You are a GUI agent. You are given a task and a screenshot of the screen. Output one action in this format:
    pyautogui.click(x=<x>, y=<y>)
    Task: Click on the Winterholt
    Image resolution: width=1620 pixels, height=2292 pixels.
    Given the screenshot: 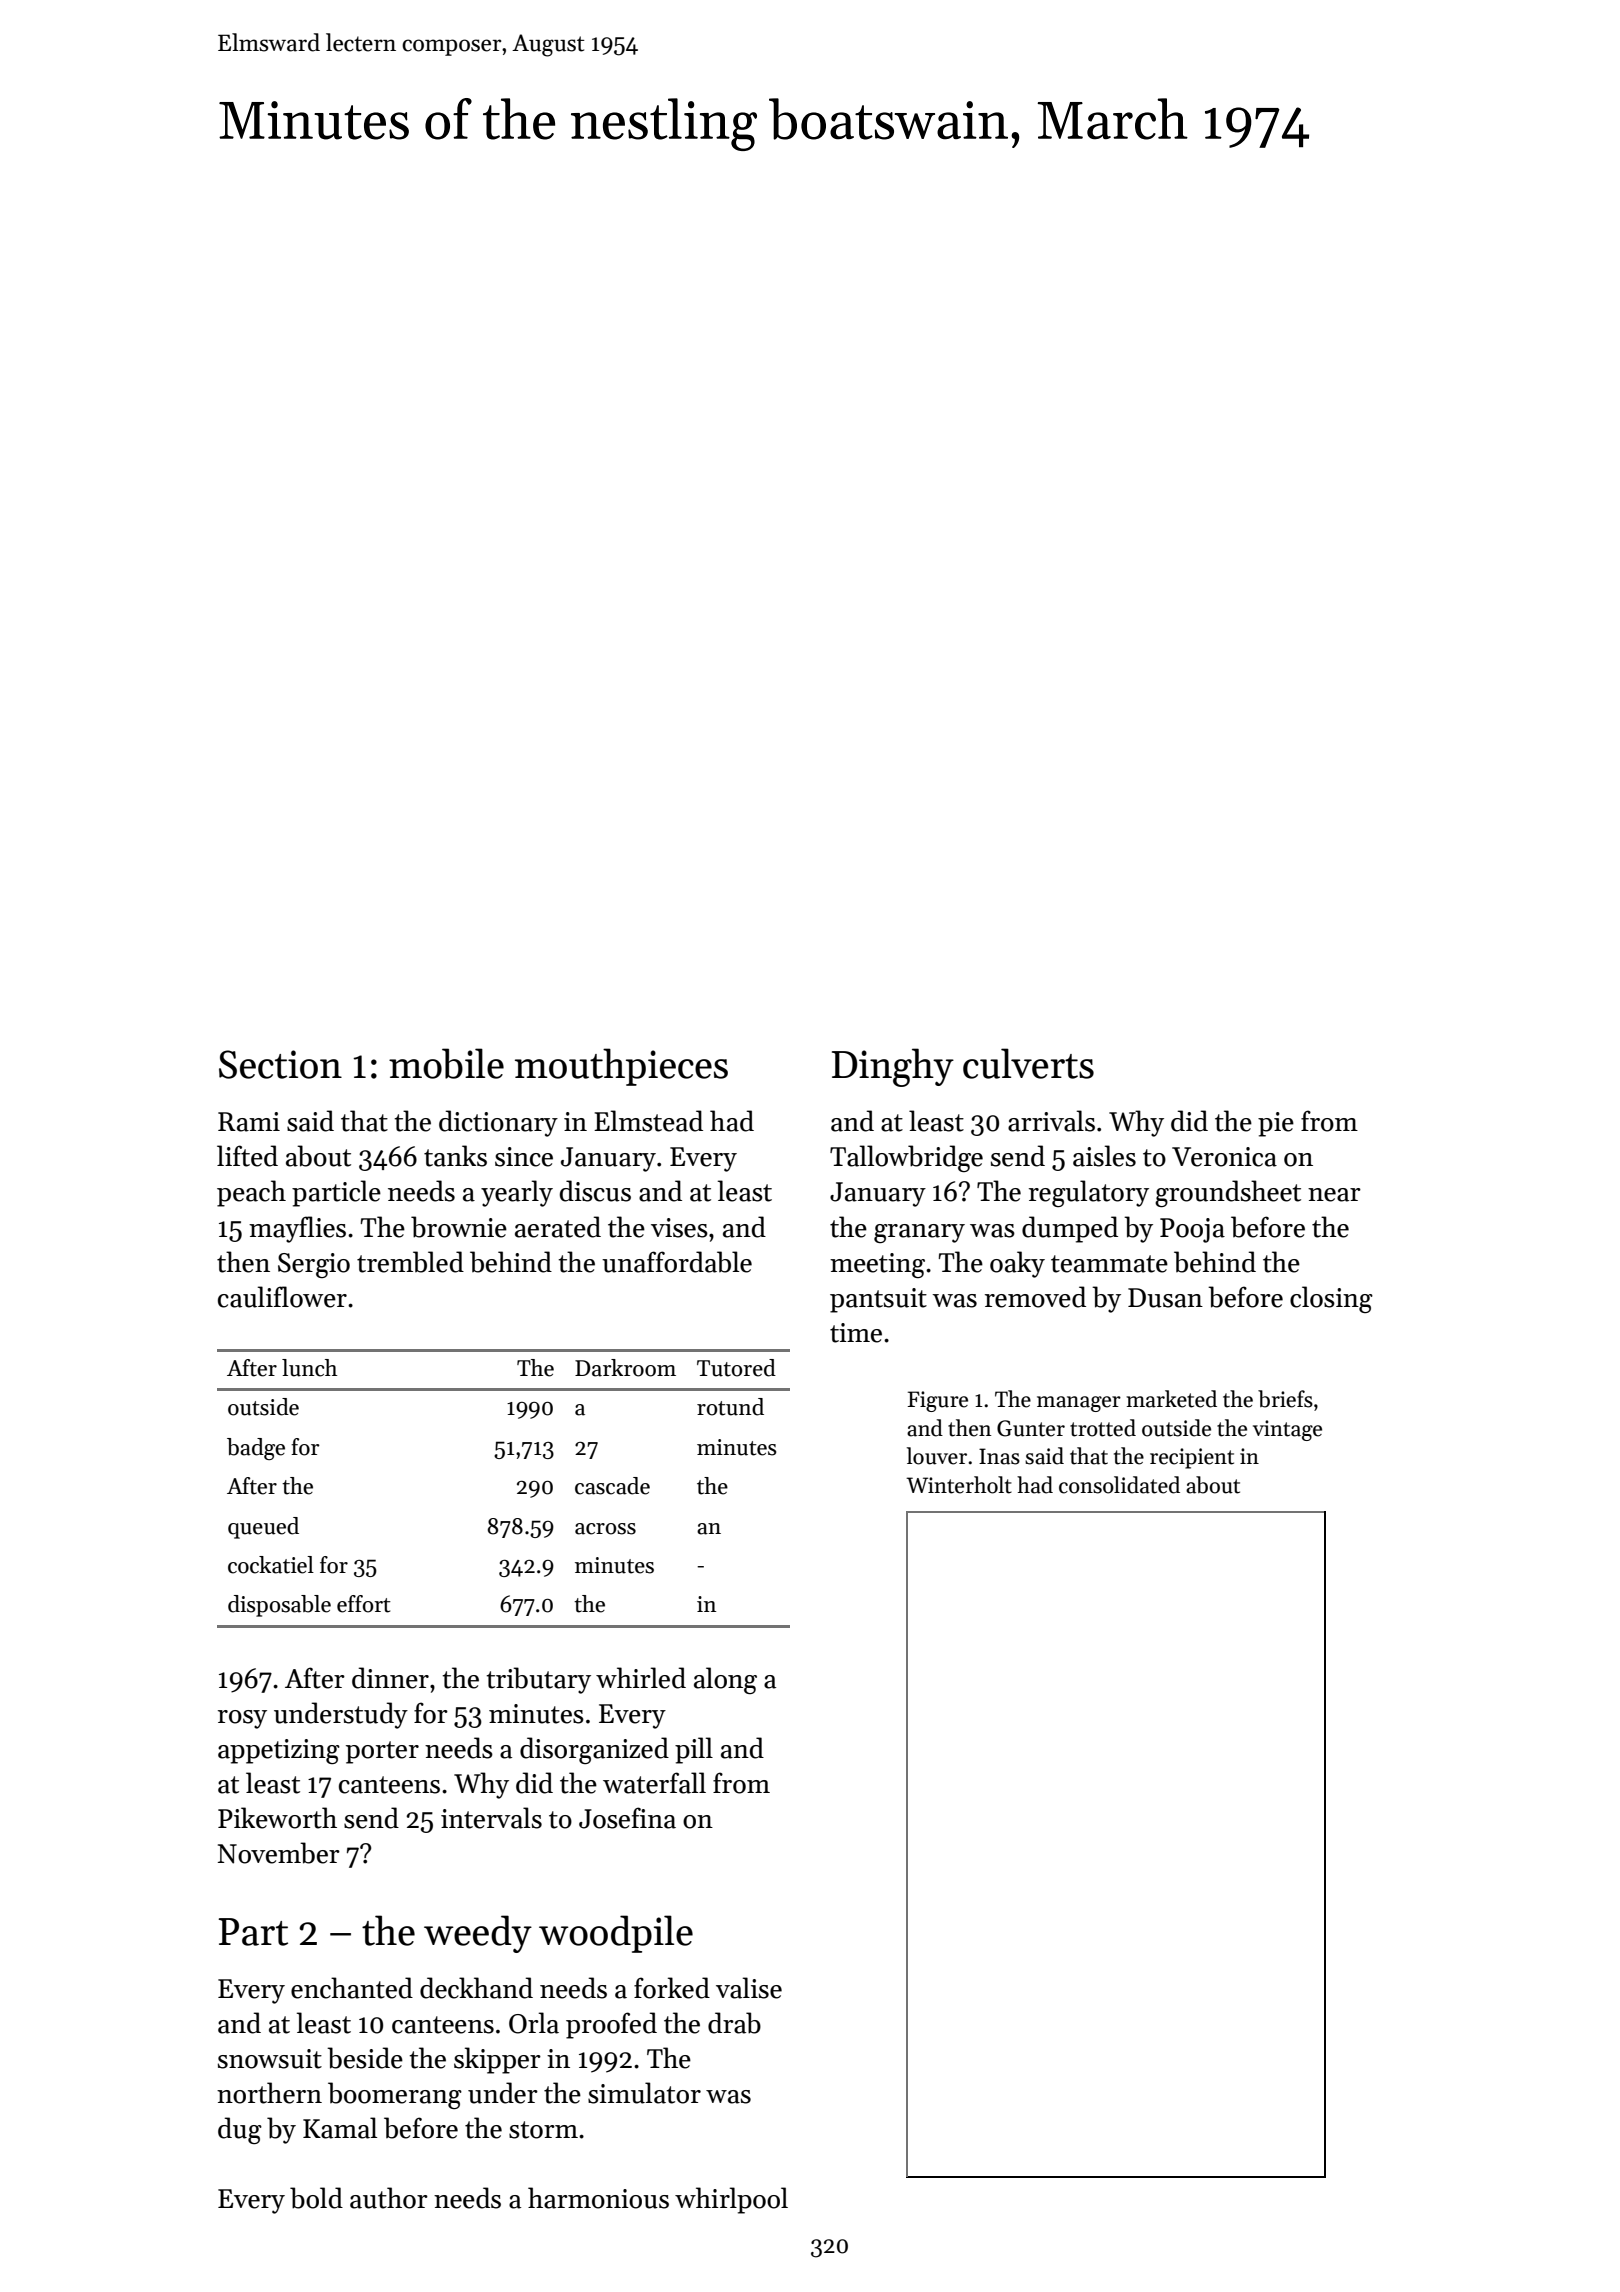 What is the action you would take?
    pyautogui.click(x=959, y=1485)
